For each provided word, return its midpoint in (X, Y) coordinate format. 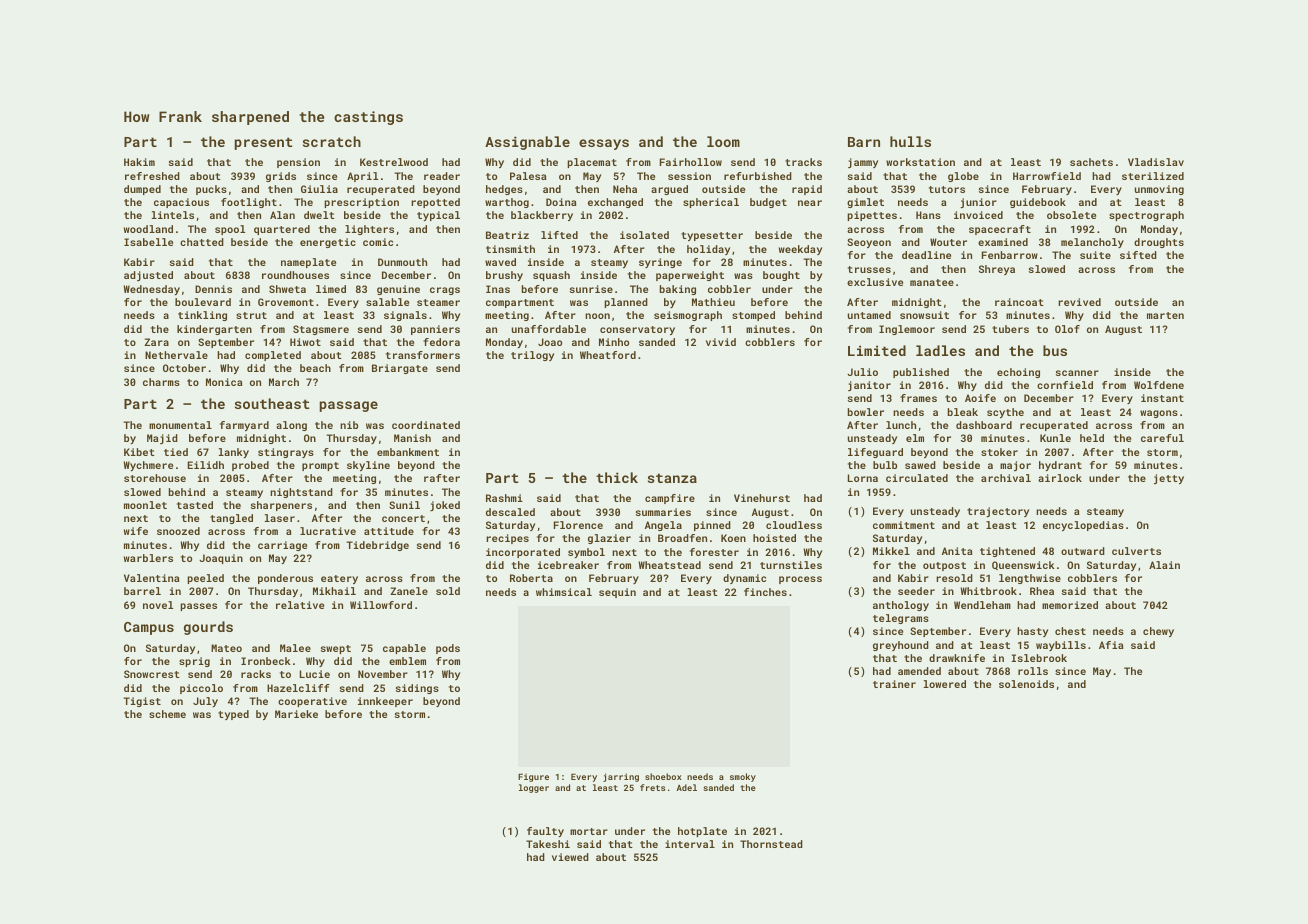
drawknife (957, 658)
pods (448, 649)
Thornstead (771, 844)
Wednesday (152, 290)
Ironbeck (266, 661)
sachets (1091, 162)
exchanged (615, 203)
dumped (142, 190)
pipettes (872, 216)
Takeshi (548, 844)
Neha (625, 189)
